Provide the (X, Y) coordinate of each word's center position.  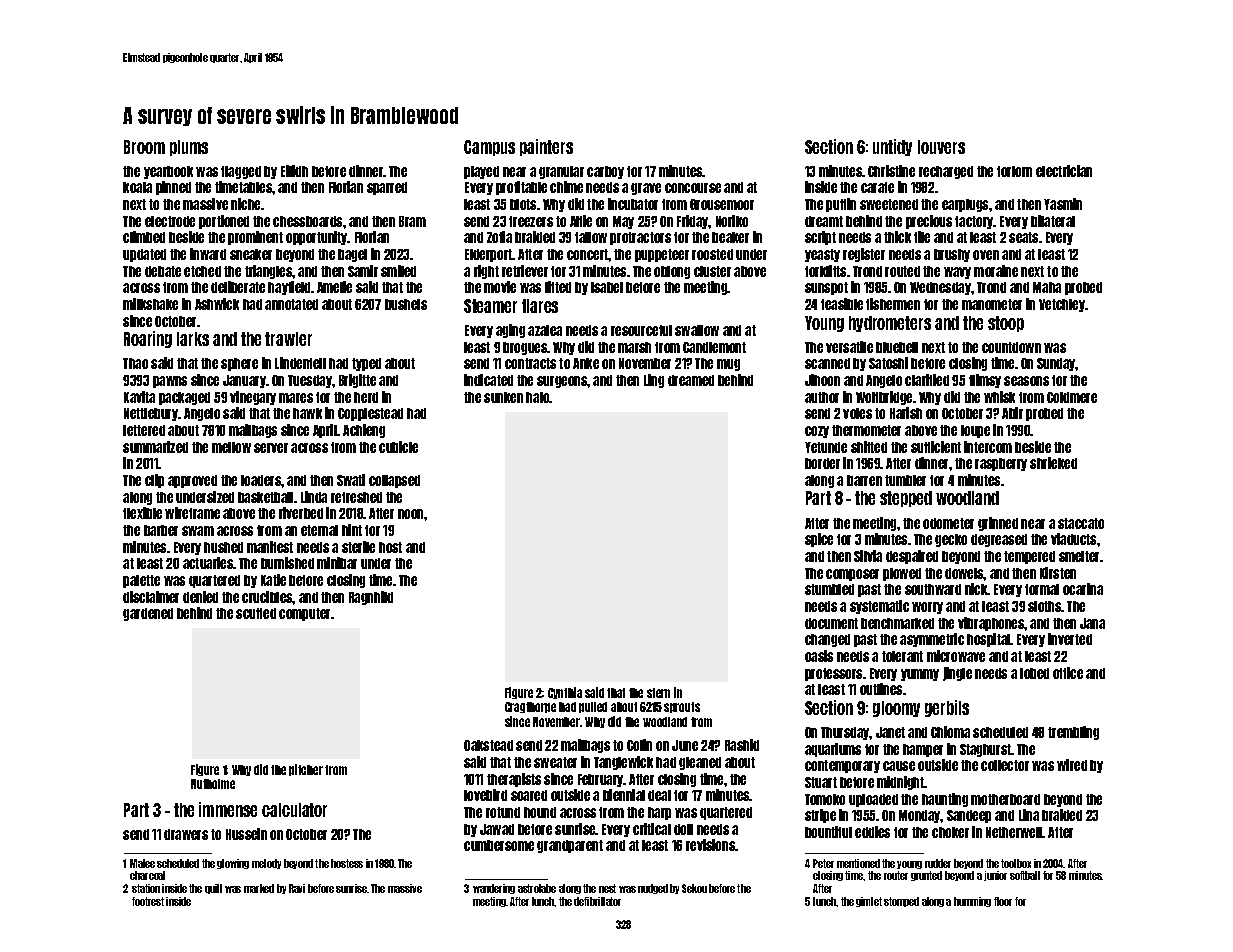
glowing (233, 864)
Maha (1047, 287)
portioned (224, 222)
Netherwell (1014, 832)
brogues (525, 348)
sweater (555, 762)
